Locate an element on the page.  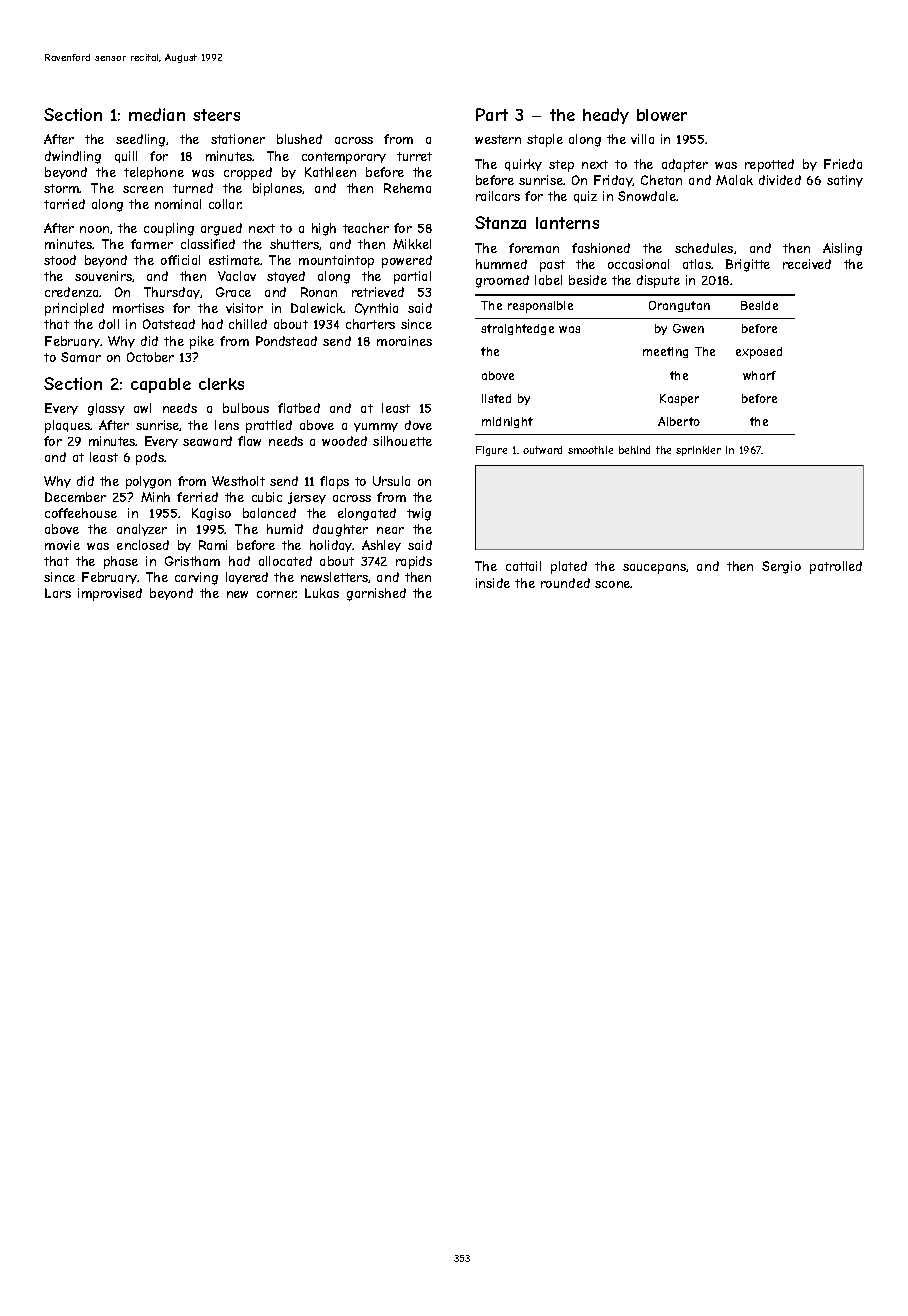
twig is located at coordinates (419, 514).
